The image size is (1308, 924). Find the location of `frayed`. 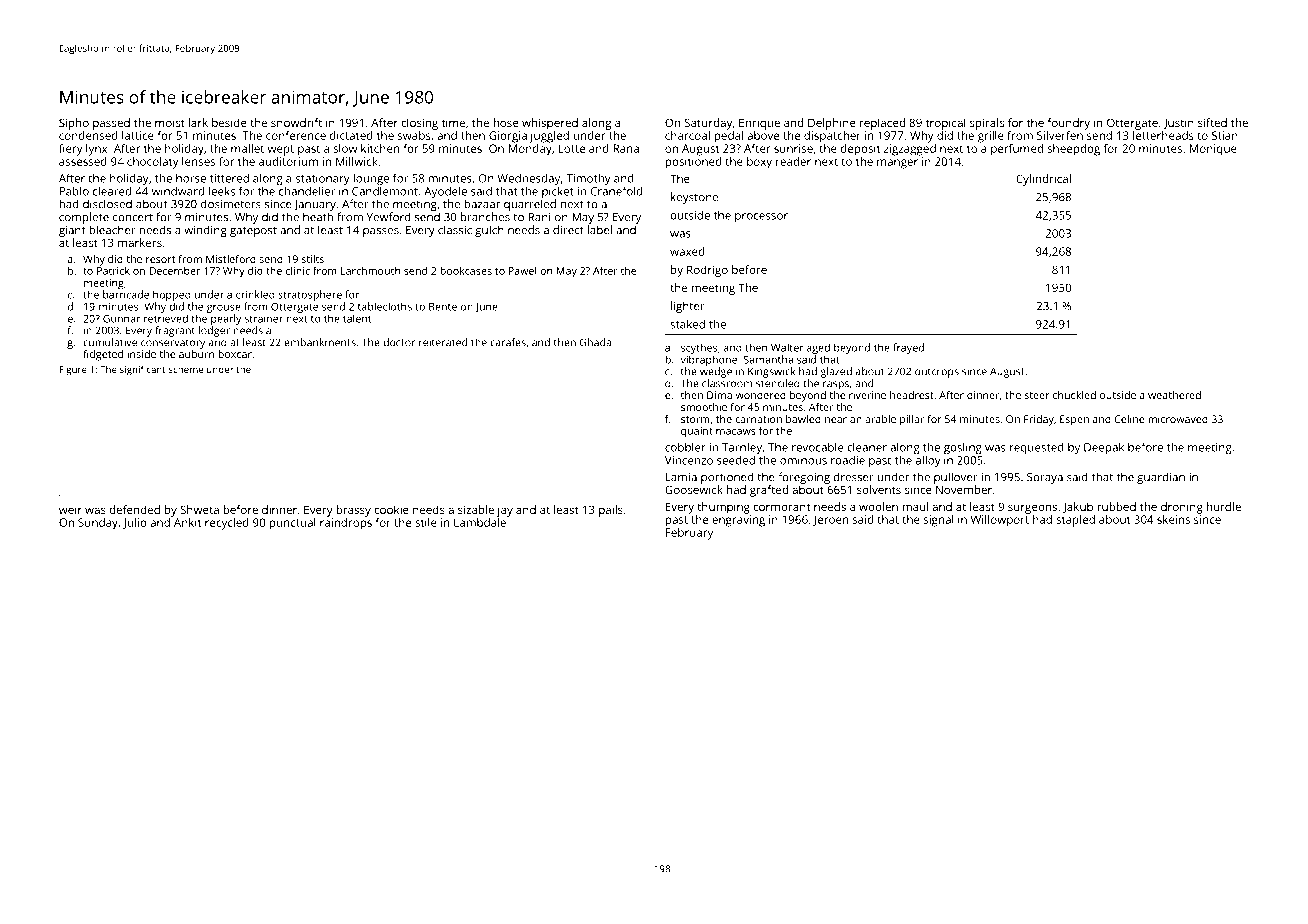

frayed is located at coordinates (908, 348).
